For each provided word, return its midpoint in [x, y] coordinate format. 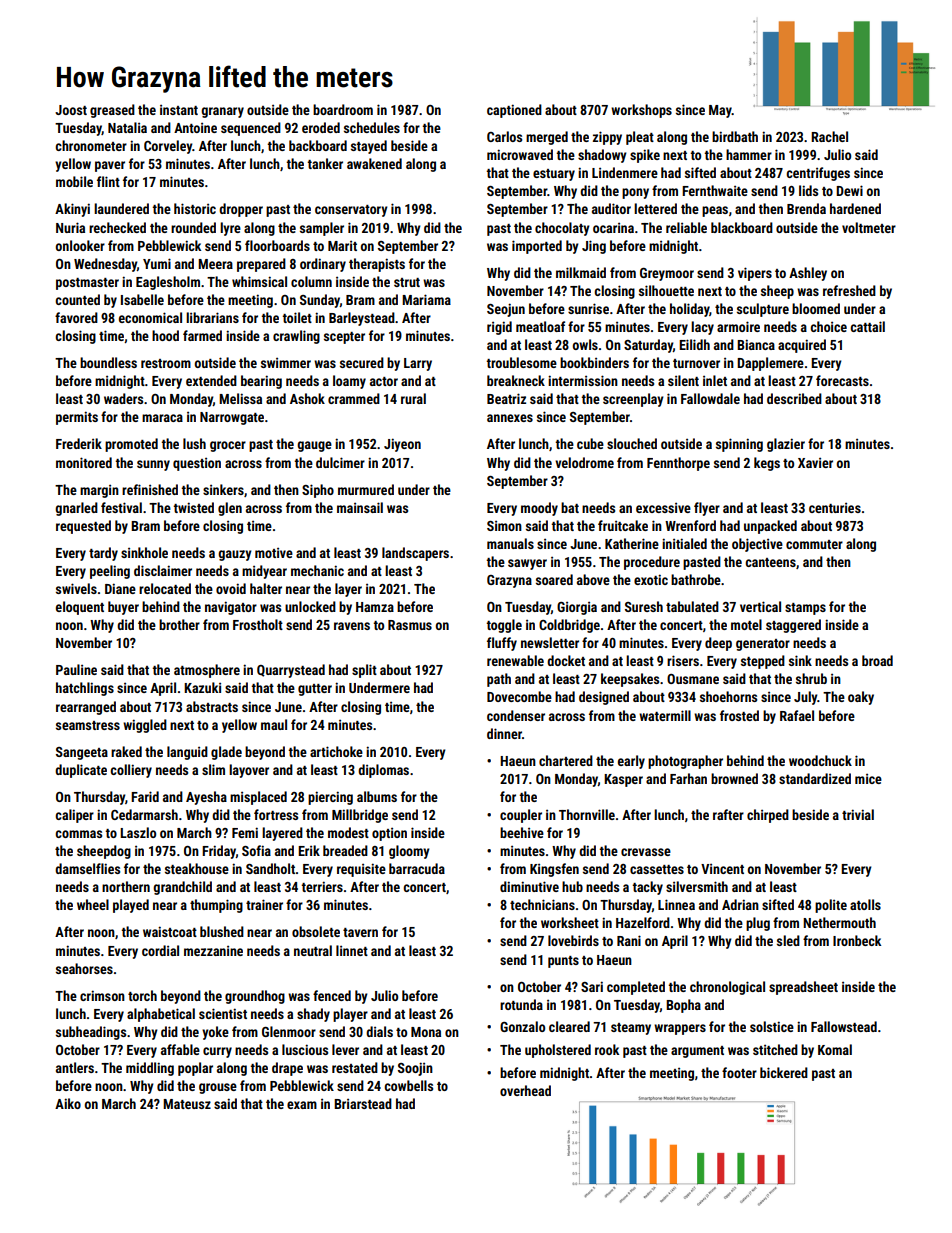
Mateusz [187, 1104]
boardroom [343, 109]
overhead [525, 1090]
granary [222, 112]
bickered [784, 1072]
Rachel [829, 136]
